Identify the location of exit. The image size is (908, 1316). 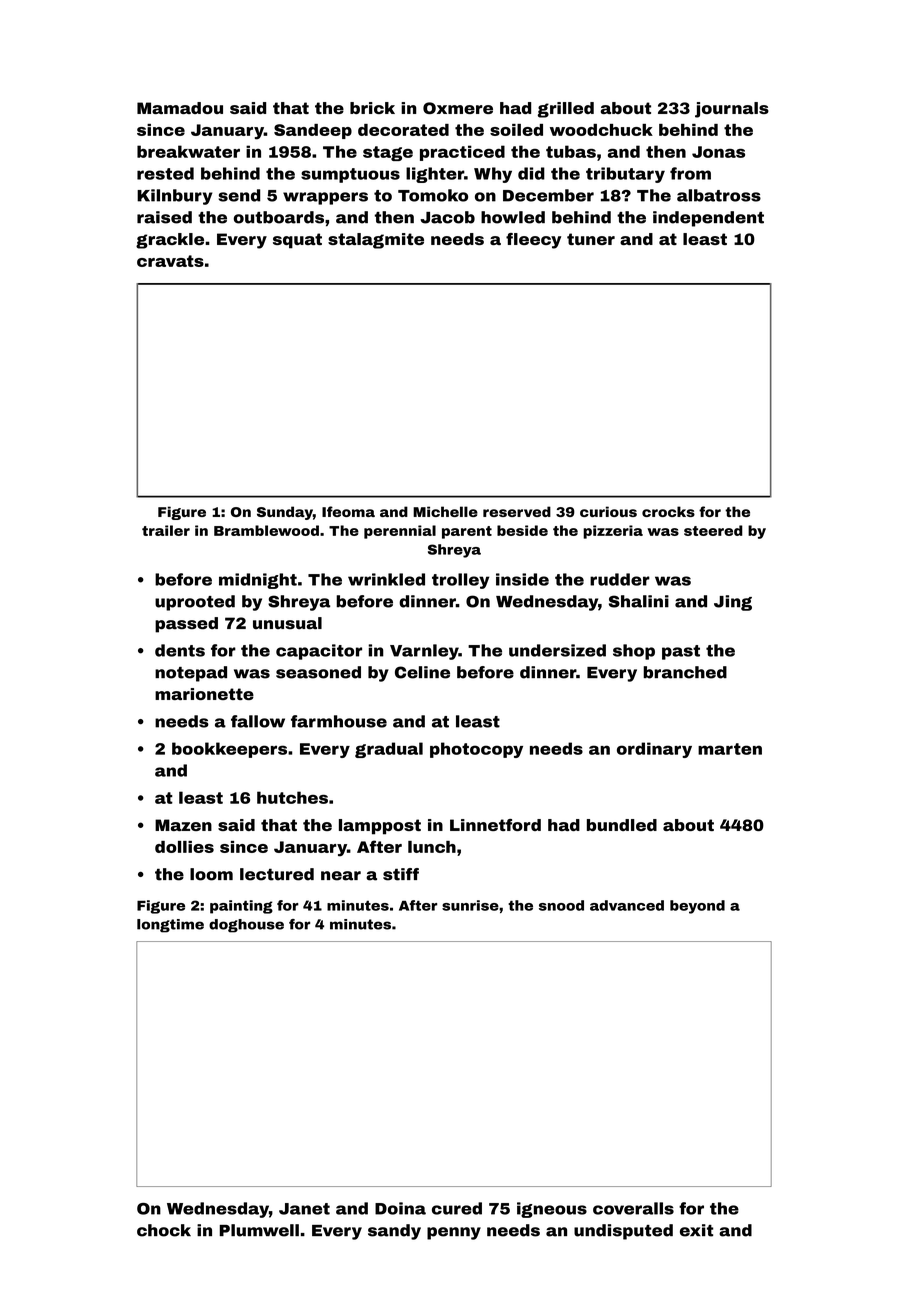
(696, 1230).
